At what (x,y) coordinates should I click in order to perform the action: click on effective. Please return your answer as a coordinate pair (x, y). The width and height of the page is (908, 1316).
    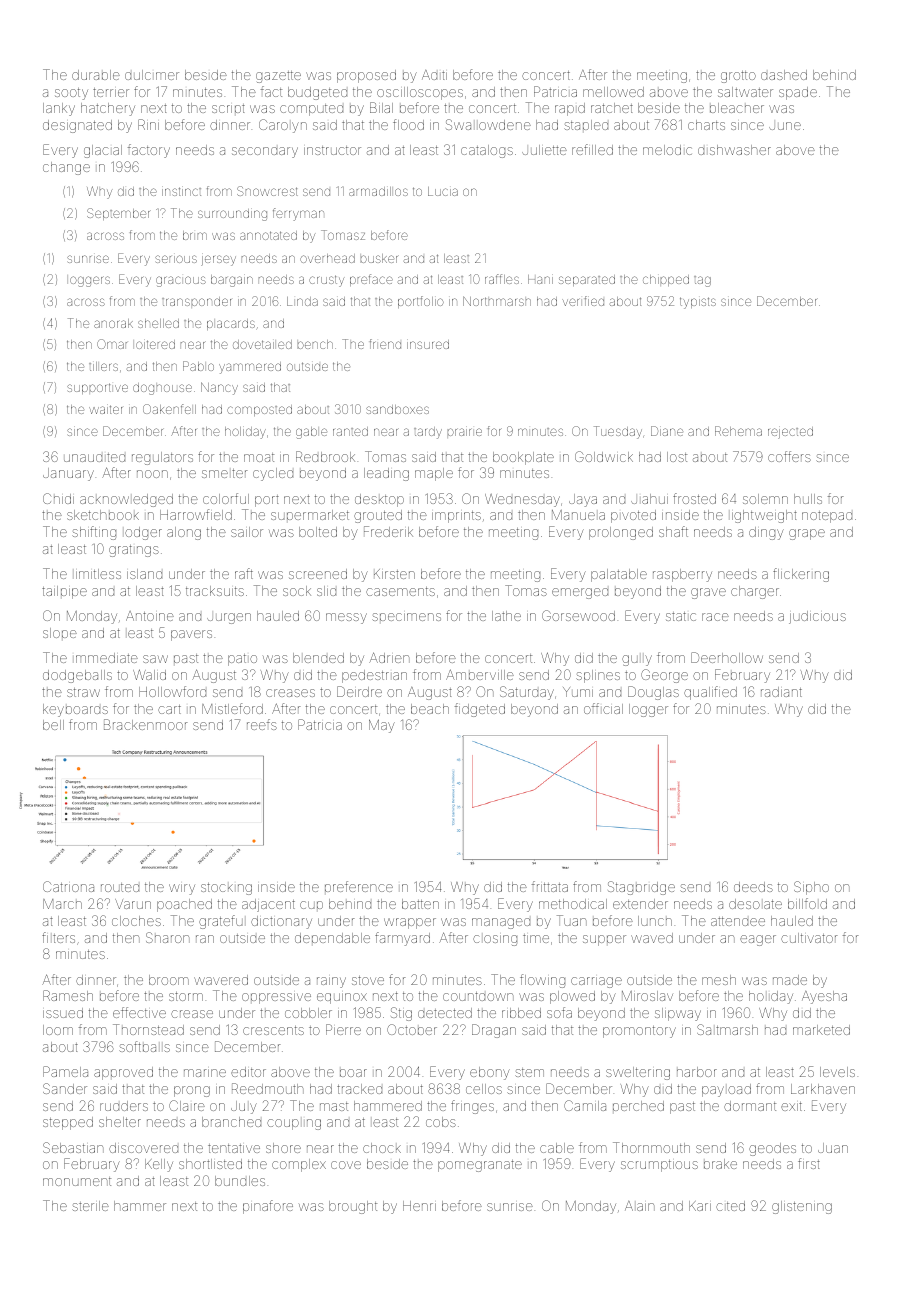
    Looking at the image, I should click on (139, 1012).
